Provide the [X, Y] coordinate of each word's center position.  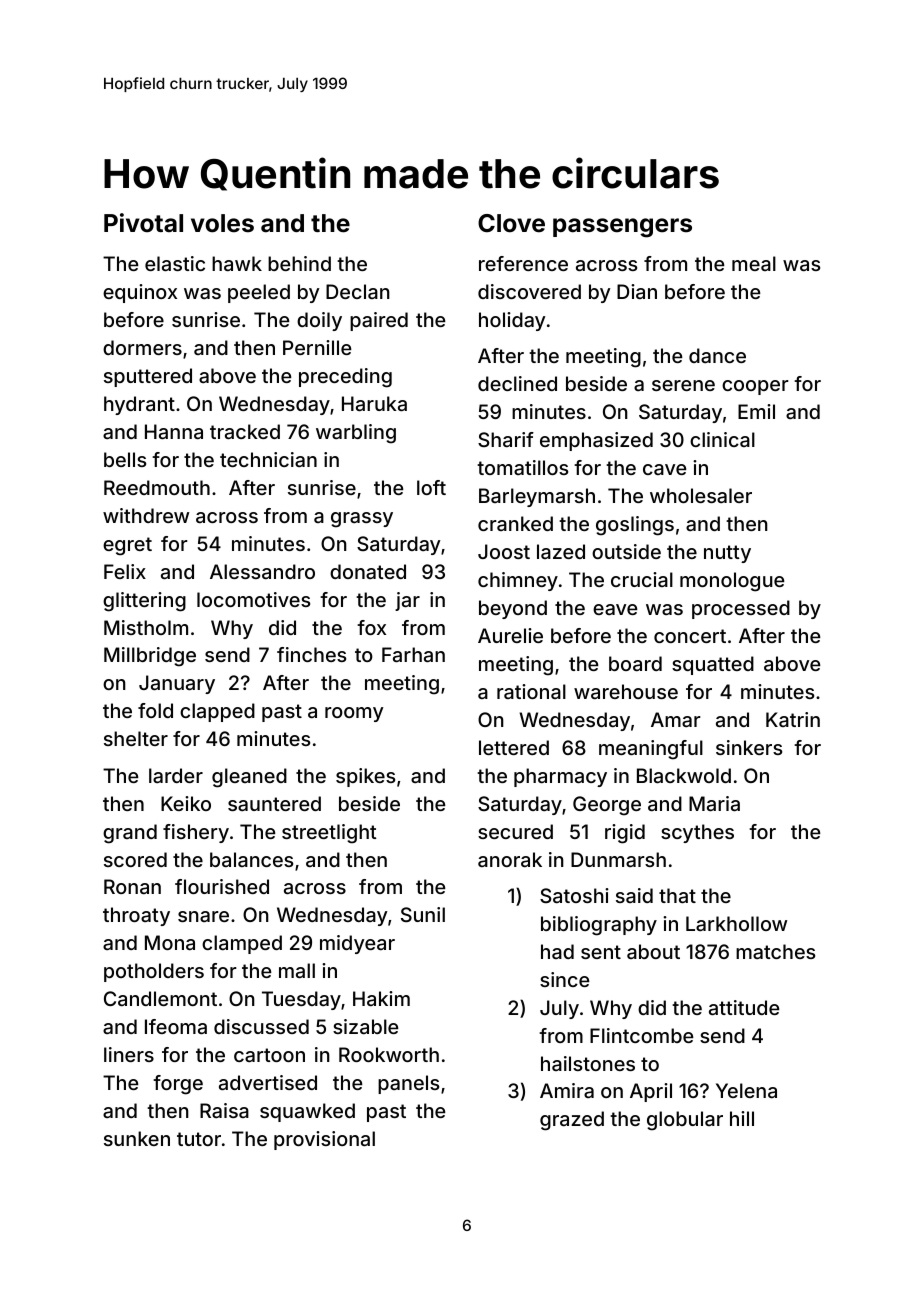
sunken [137, 1138]
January [177, 684]
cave [664, 469]
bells [125, 459]
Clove [511, 223]
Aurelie [510, 635]
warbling [356, 434]
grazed [572, 1121]
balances [251, 859]
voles [222, 223]
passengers [622, 228]
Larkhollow [736, 923]
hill [742, 1118]
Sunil [423, 914]
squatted [713, 665]
